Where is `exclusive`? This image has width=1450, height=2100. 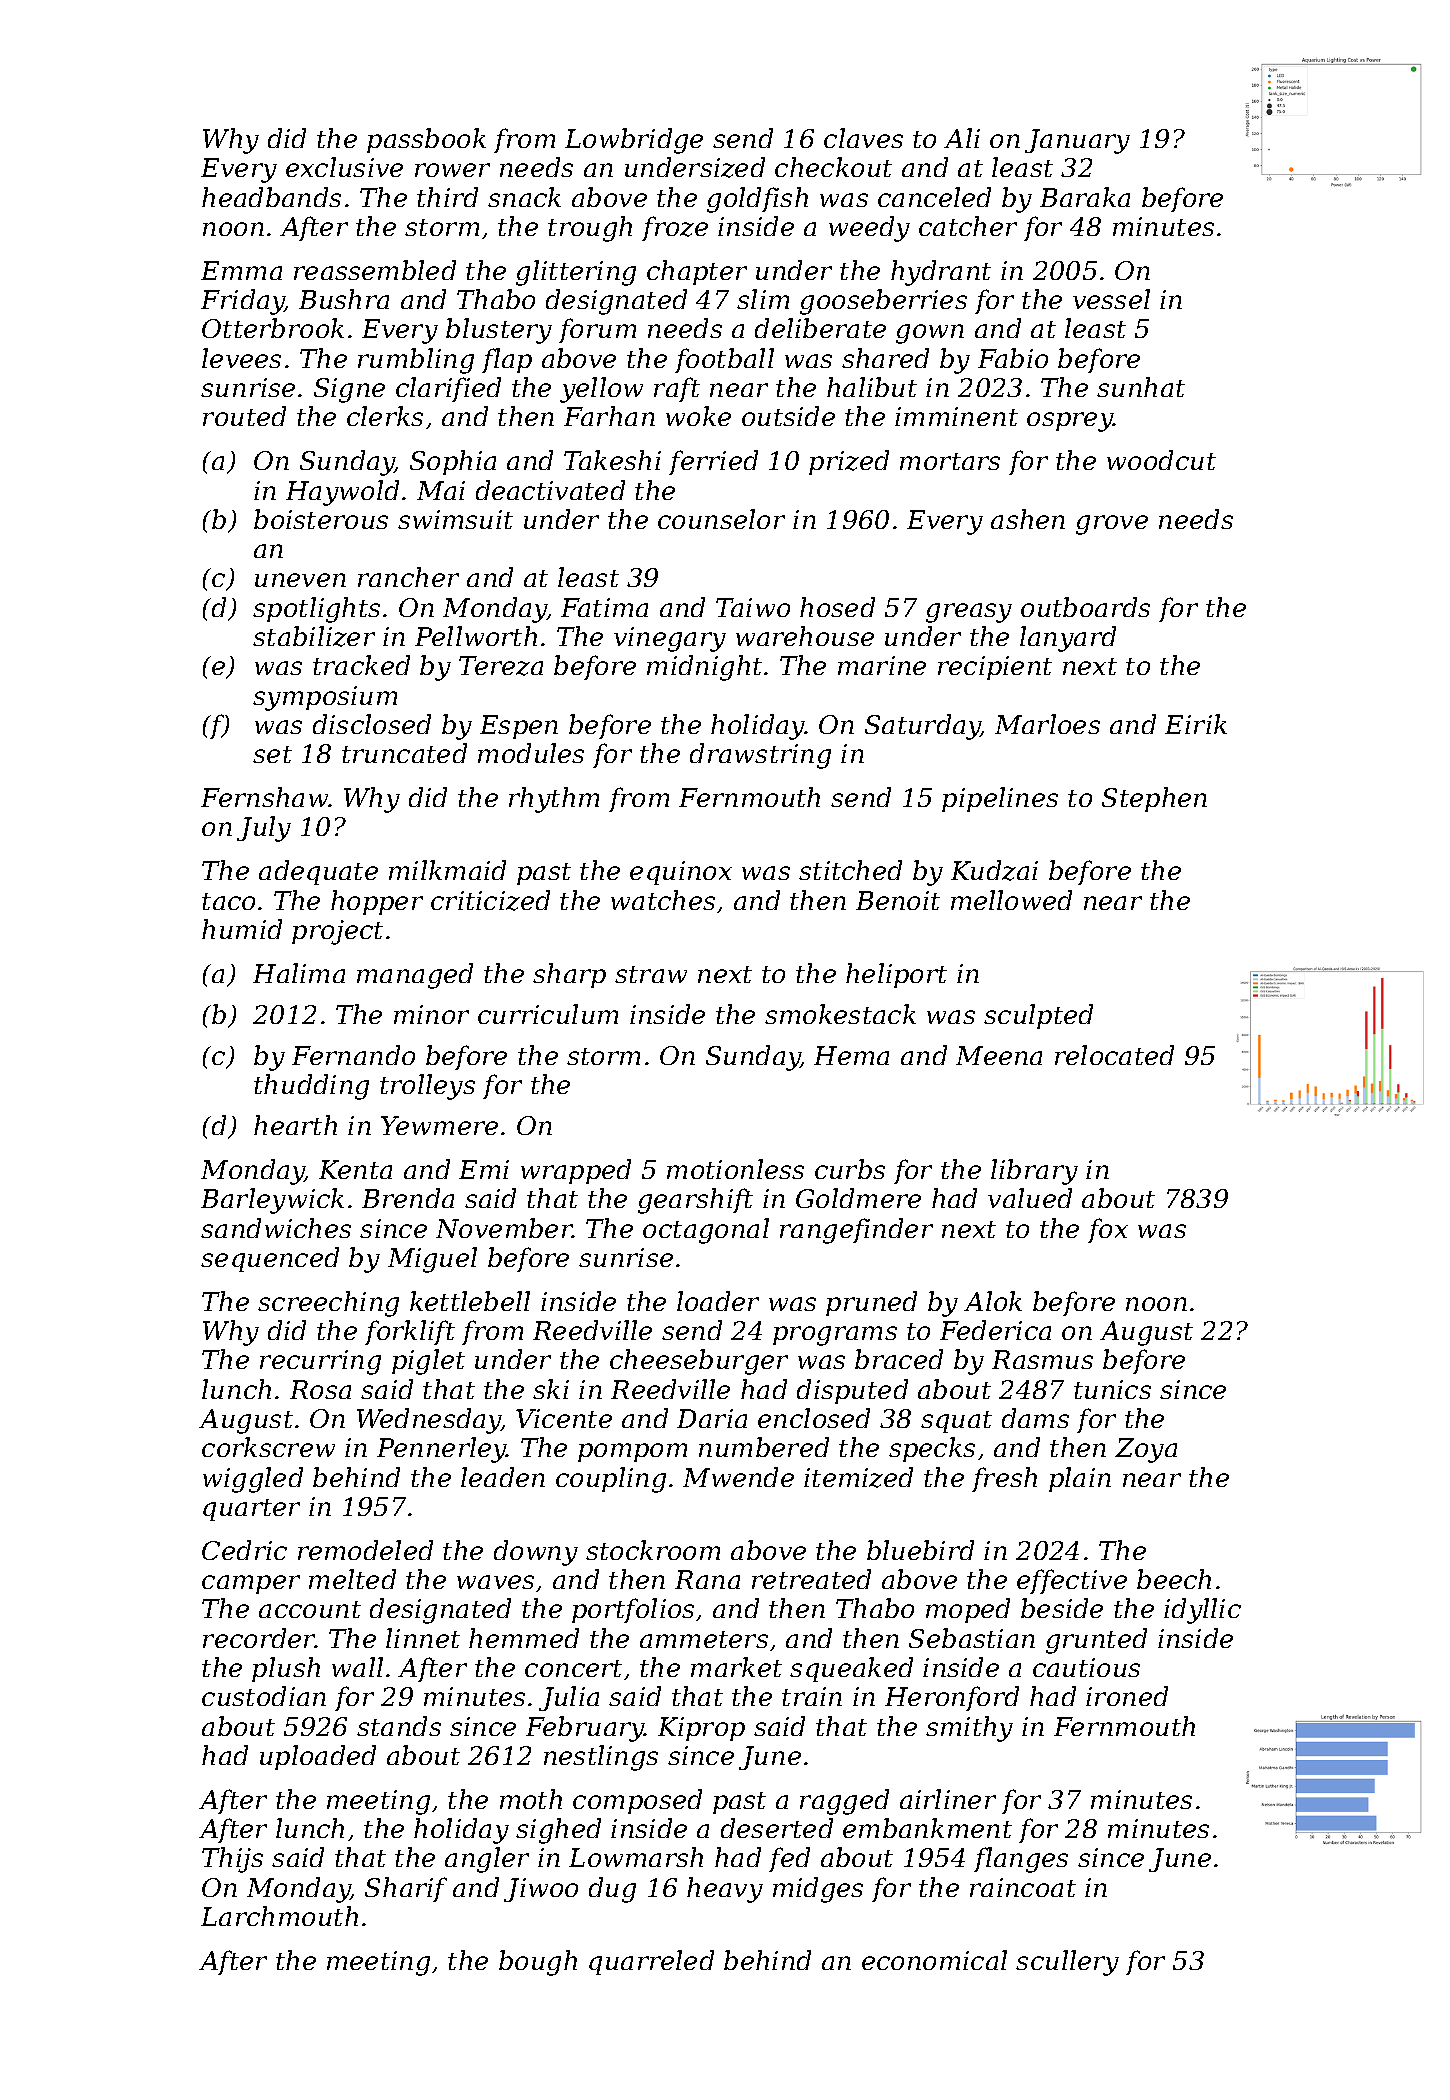 exclusive is located at coordinates (344, 167).
